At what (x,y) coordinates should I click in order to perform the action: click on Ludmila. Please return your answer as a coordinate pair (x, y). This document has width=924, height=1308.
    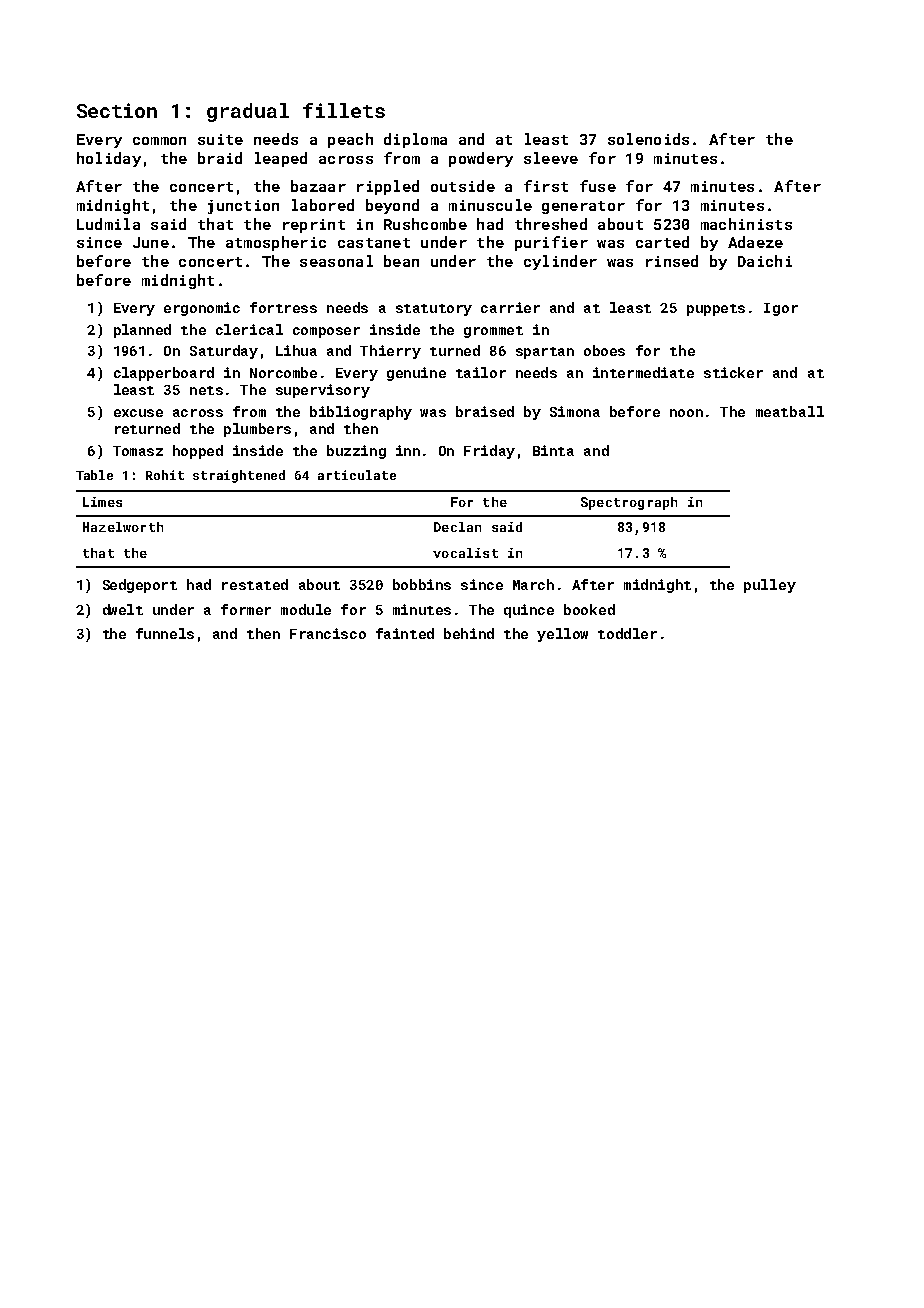
    Looking at the image, I should click on (108, 224).
